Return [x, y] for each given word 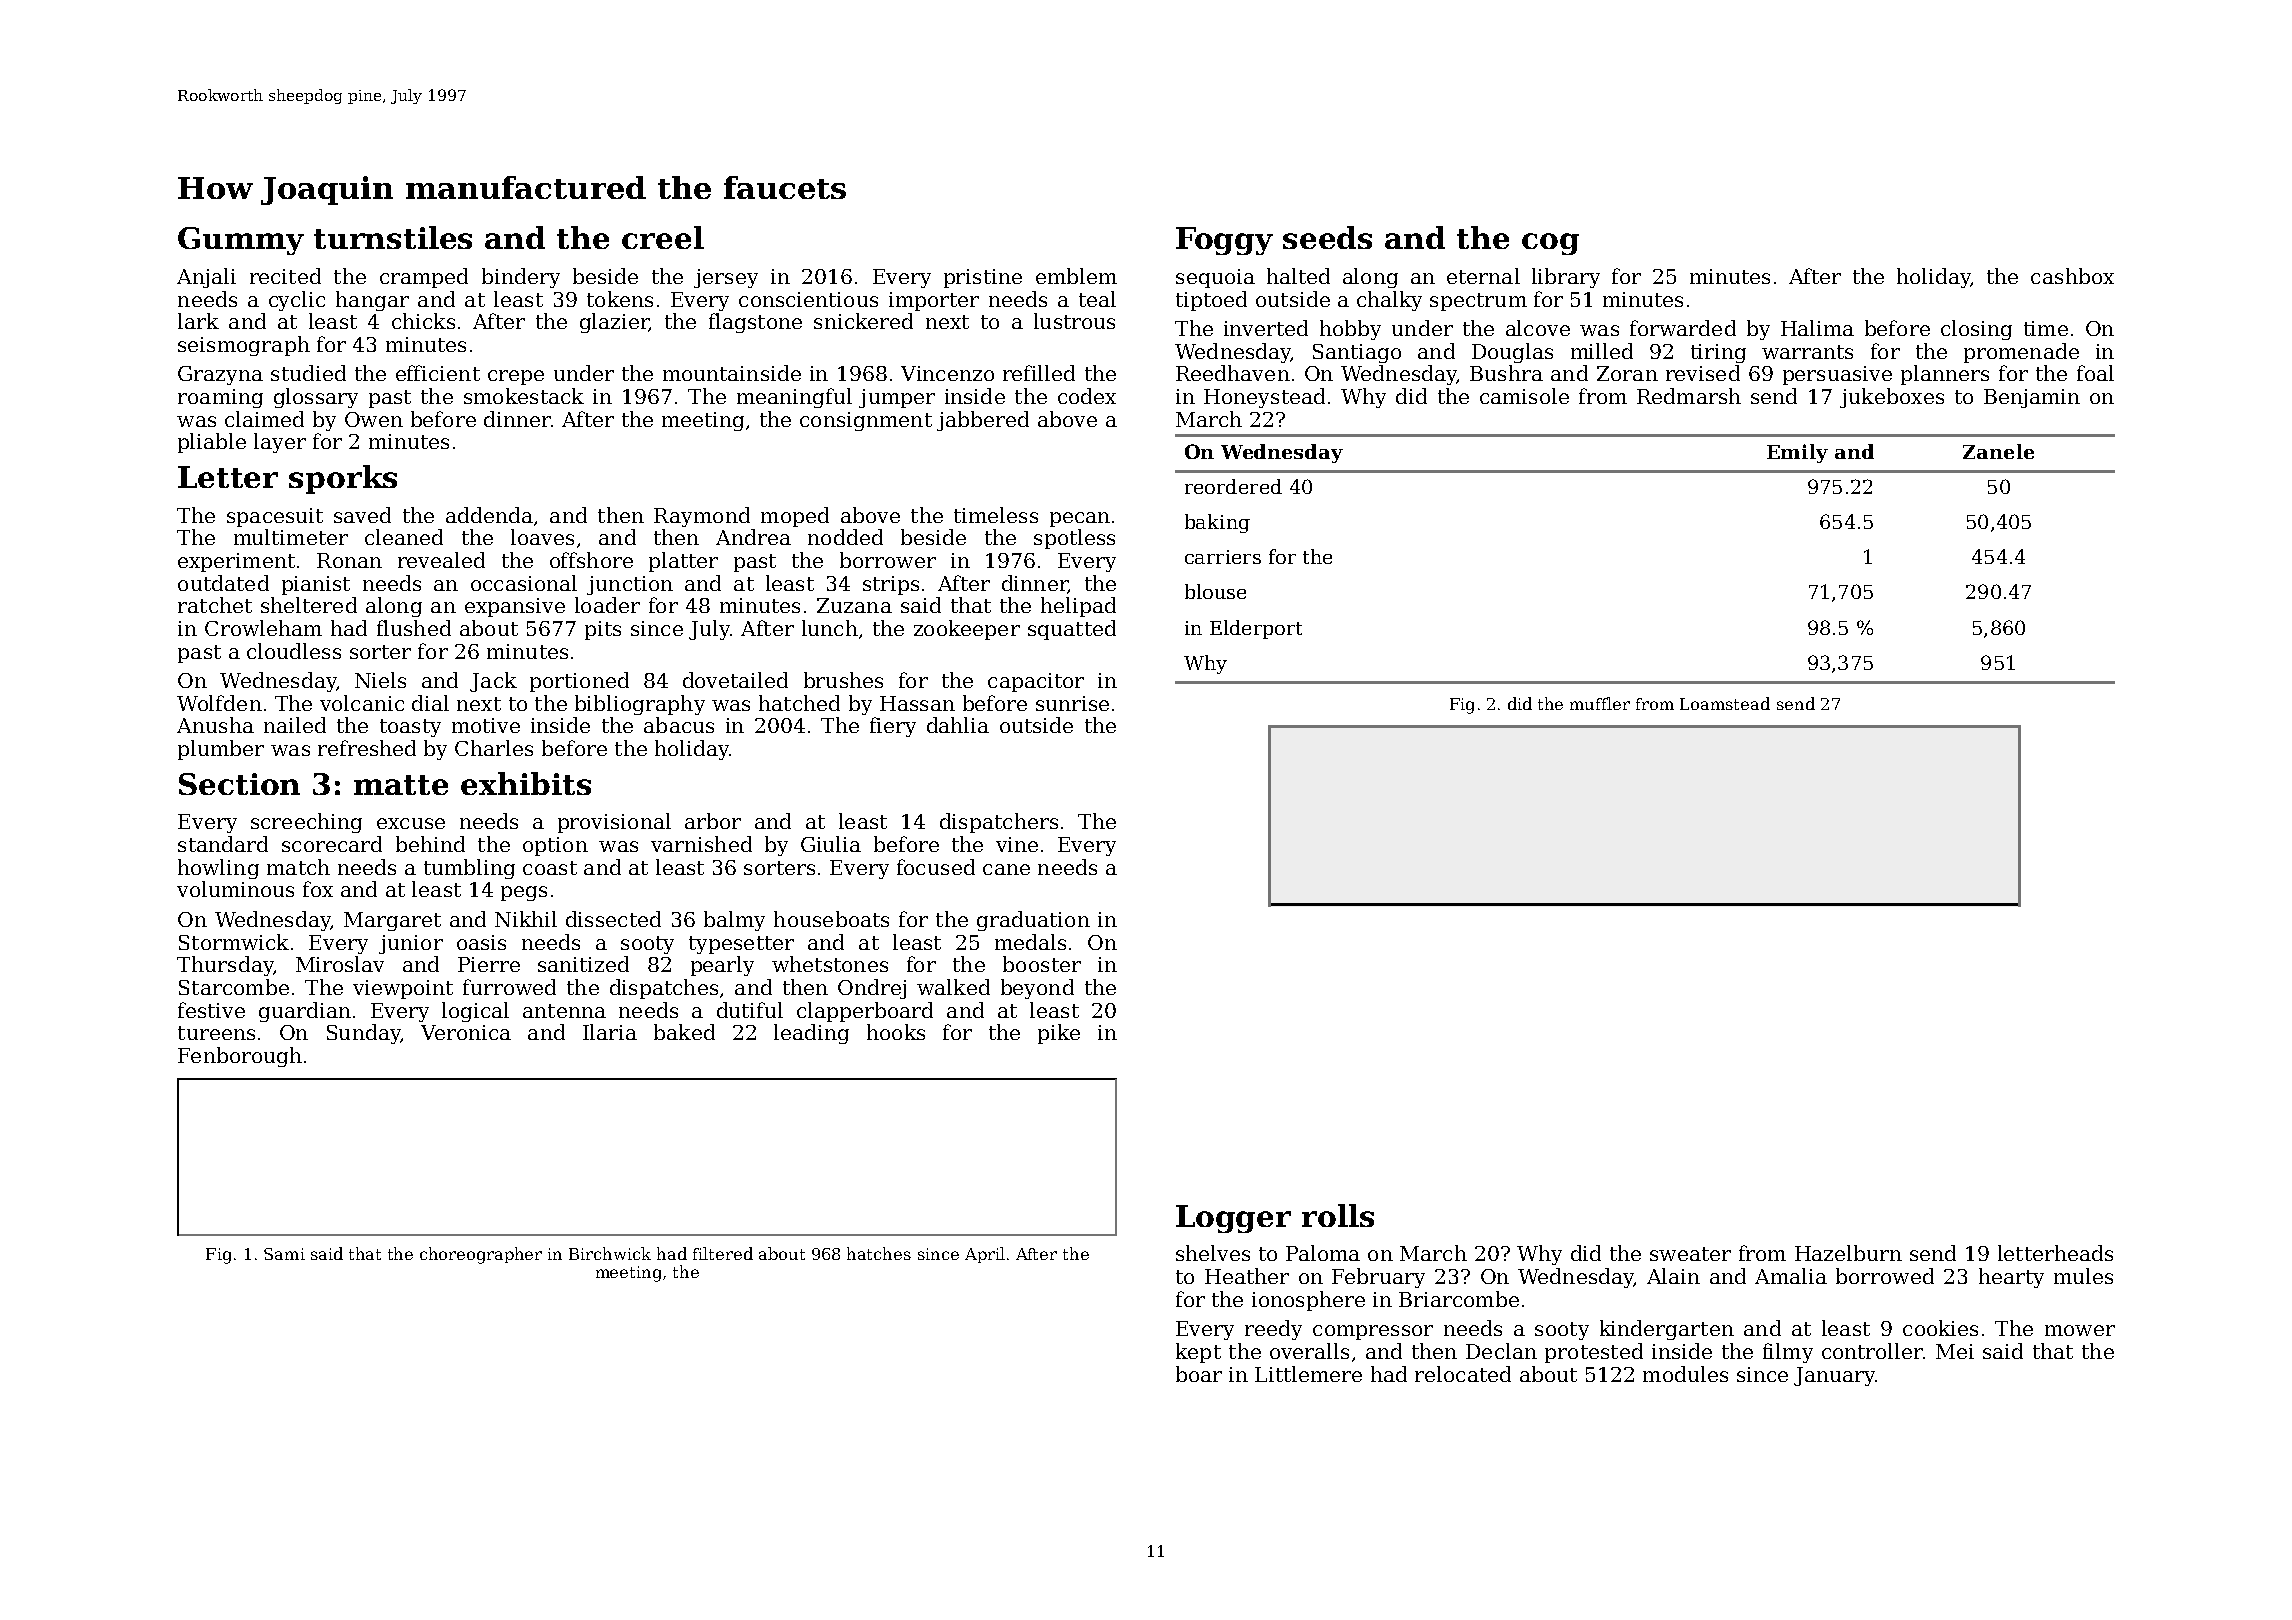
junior [411, 944]
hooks [896, 1032]
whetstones [830, 964]
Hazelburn [1848, 1253]
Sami [284, 1254]
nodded [845, 537]
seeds [1327, 237]
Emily [1797, 453]
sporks [343, 479]
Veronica [466, 1032]
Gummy [241, 241]
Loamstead [1725, 703]
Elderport [1256, 629]
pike [1059, 1034]
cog [1550, 244]
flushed [414, 628]
